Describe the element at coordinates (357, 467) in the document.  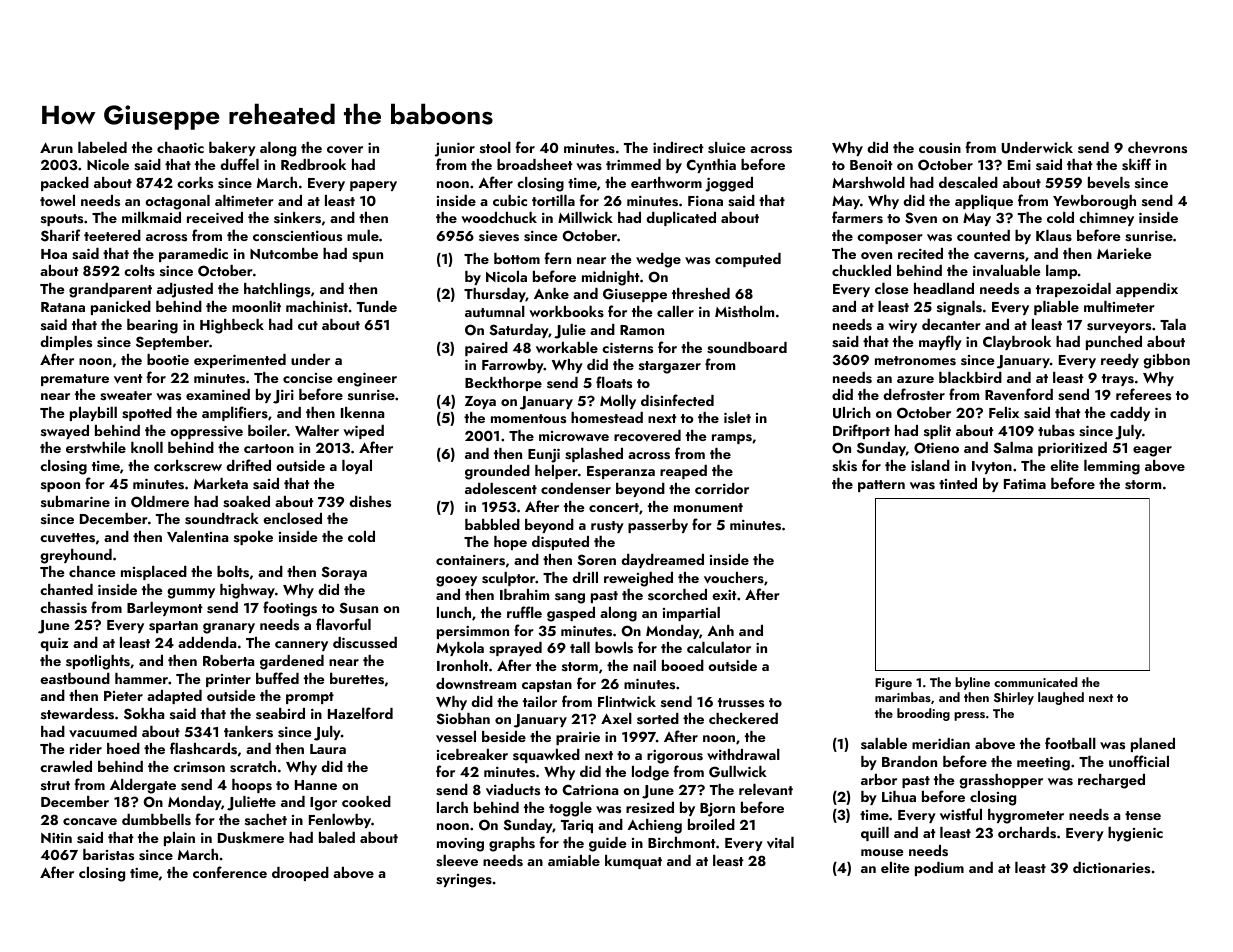
I see `loyal` at that location.
